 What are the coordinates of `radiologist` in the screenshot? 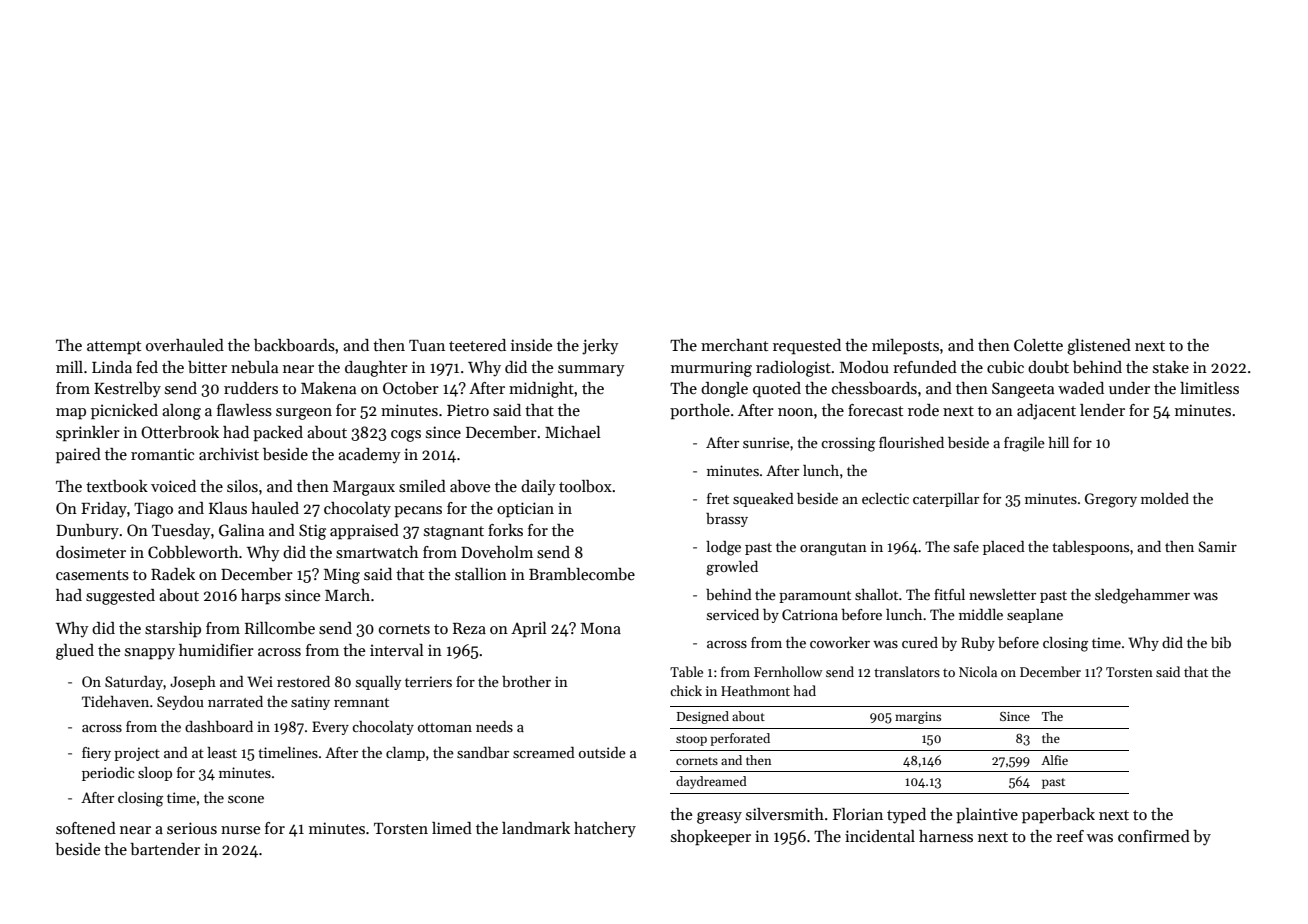 It's located at (793, 369).
